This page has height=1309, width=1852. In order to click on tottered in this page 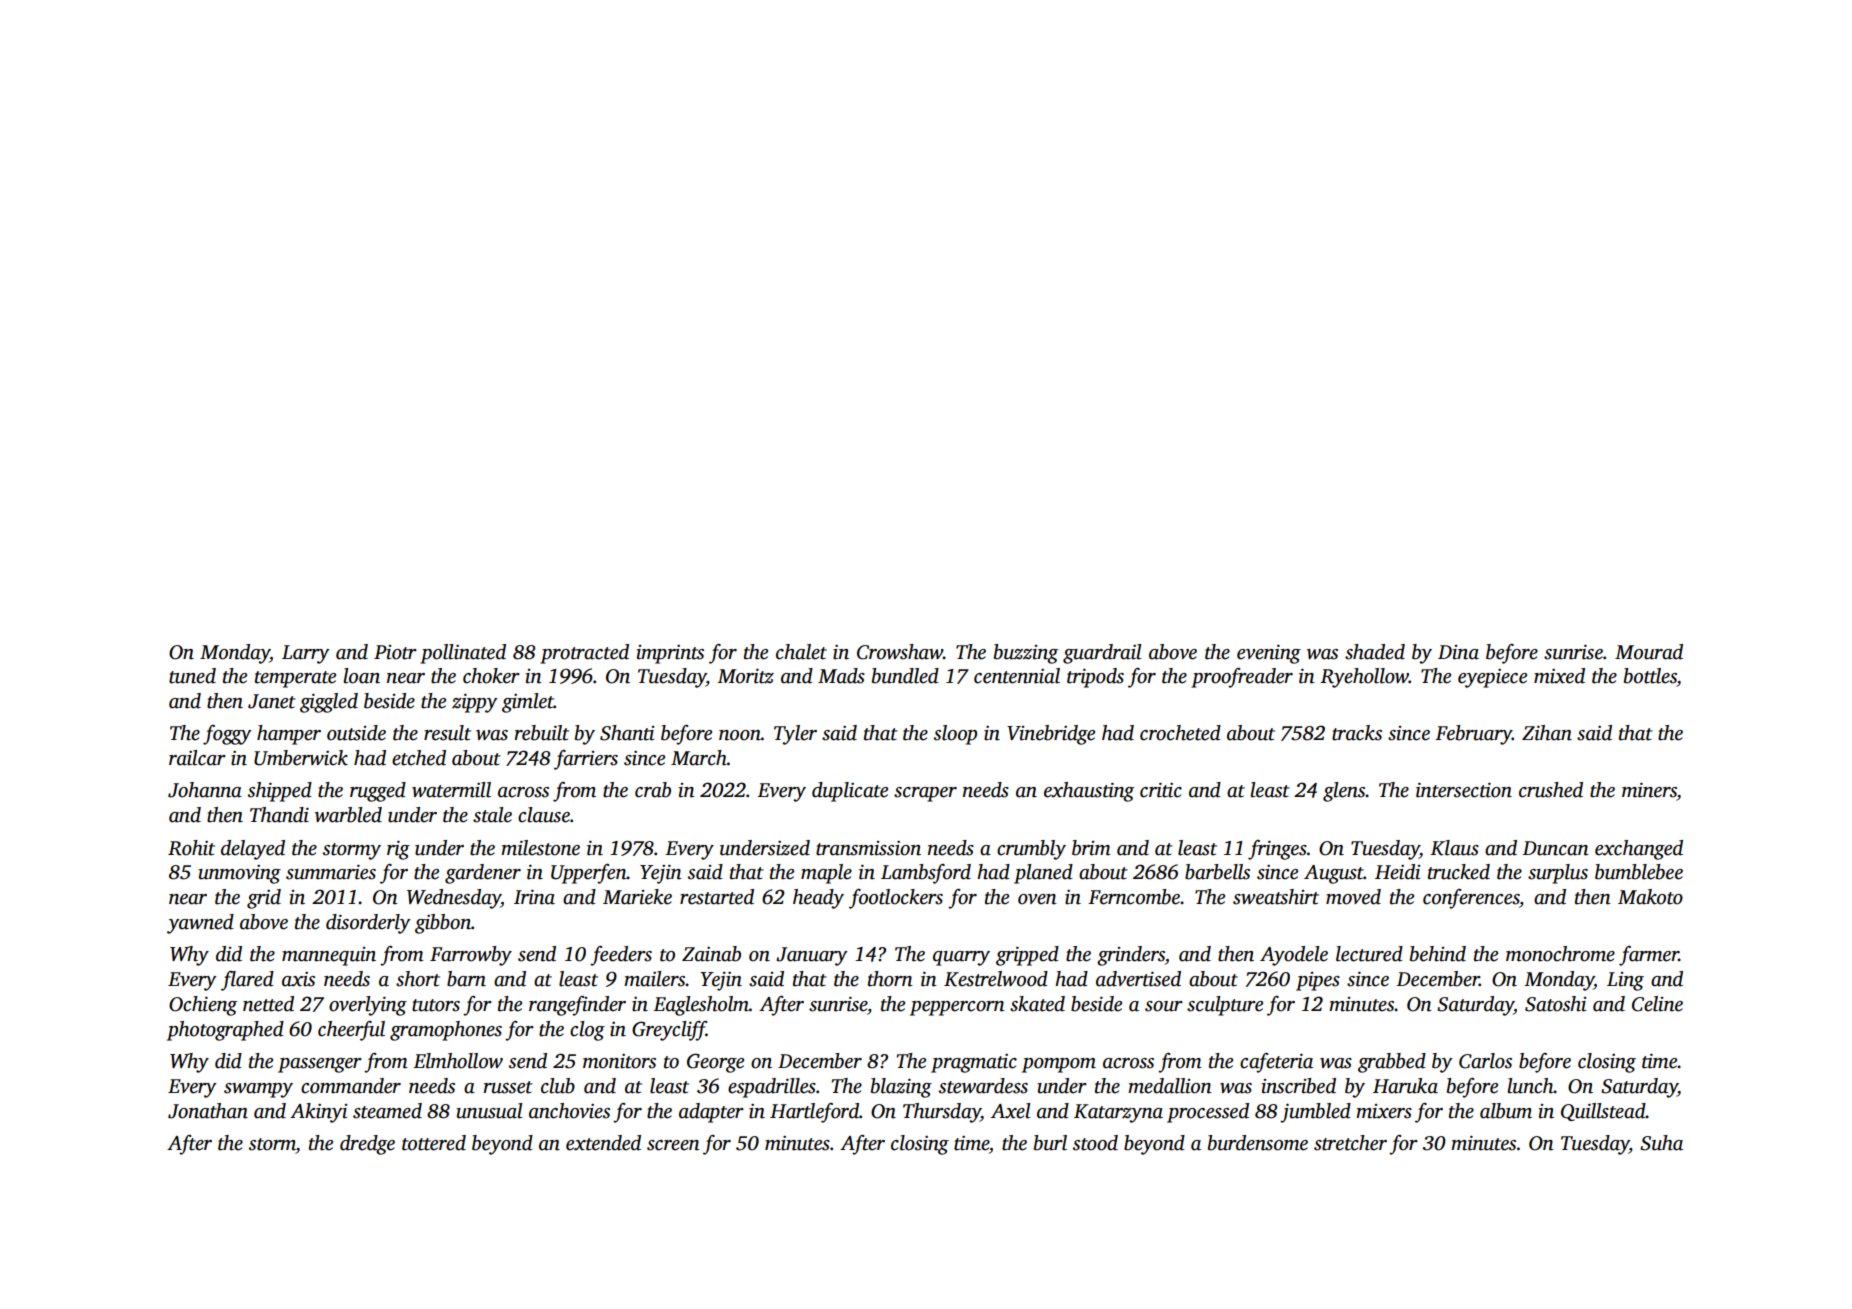, I will do `click(434, 1143)`.
